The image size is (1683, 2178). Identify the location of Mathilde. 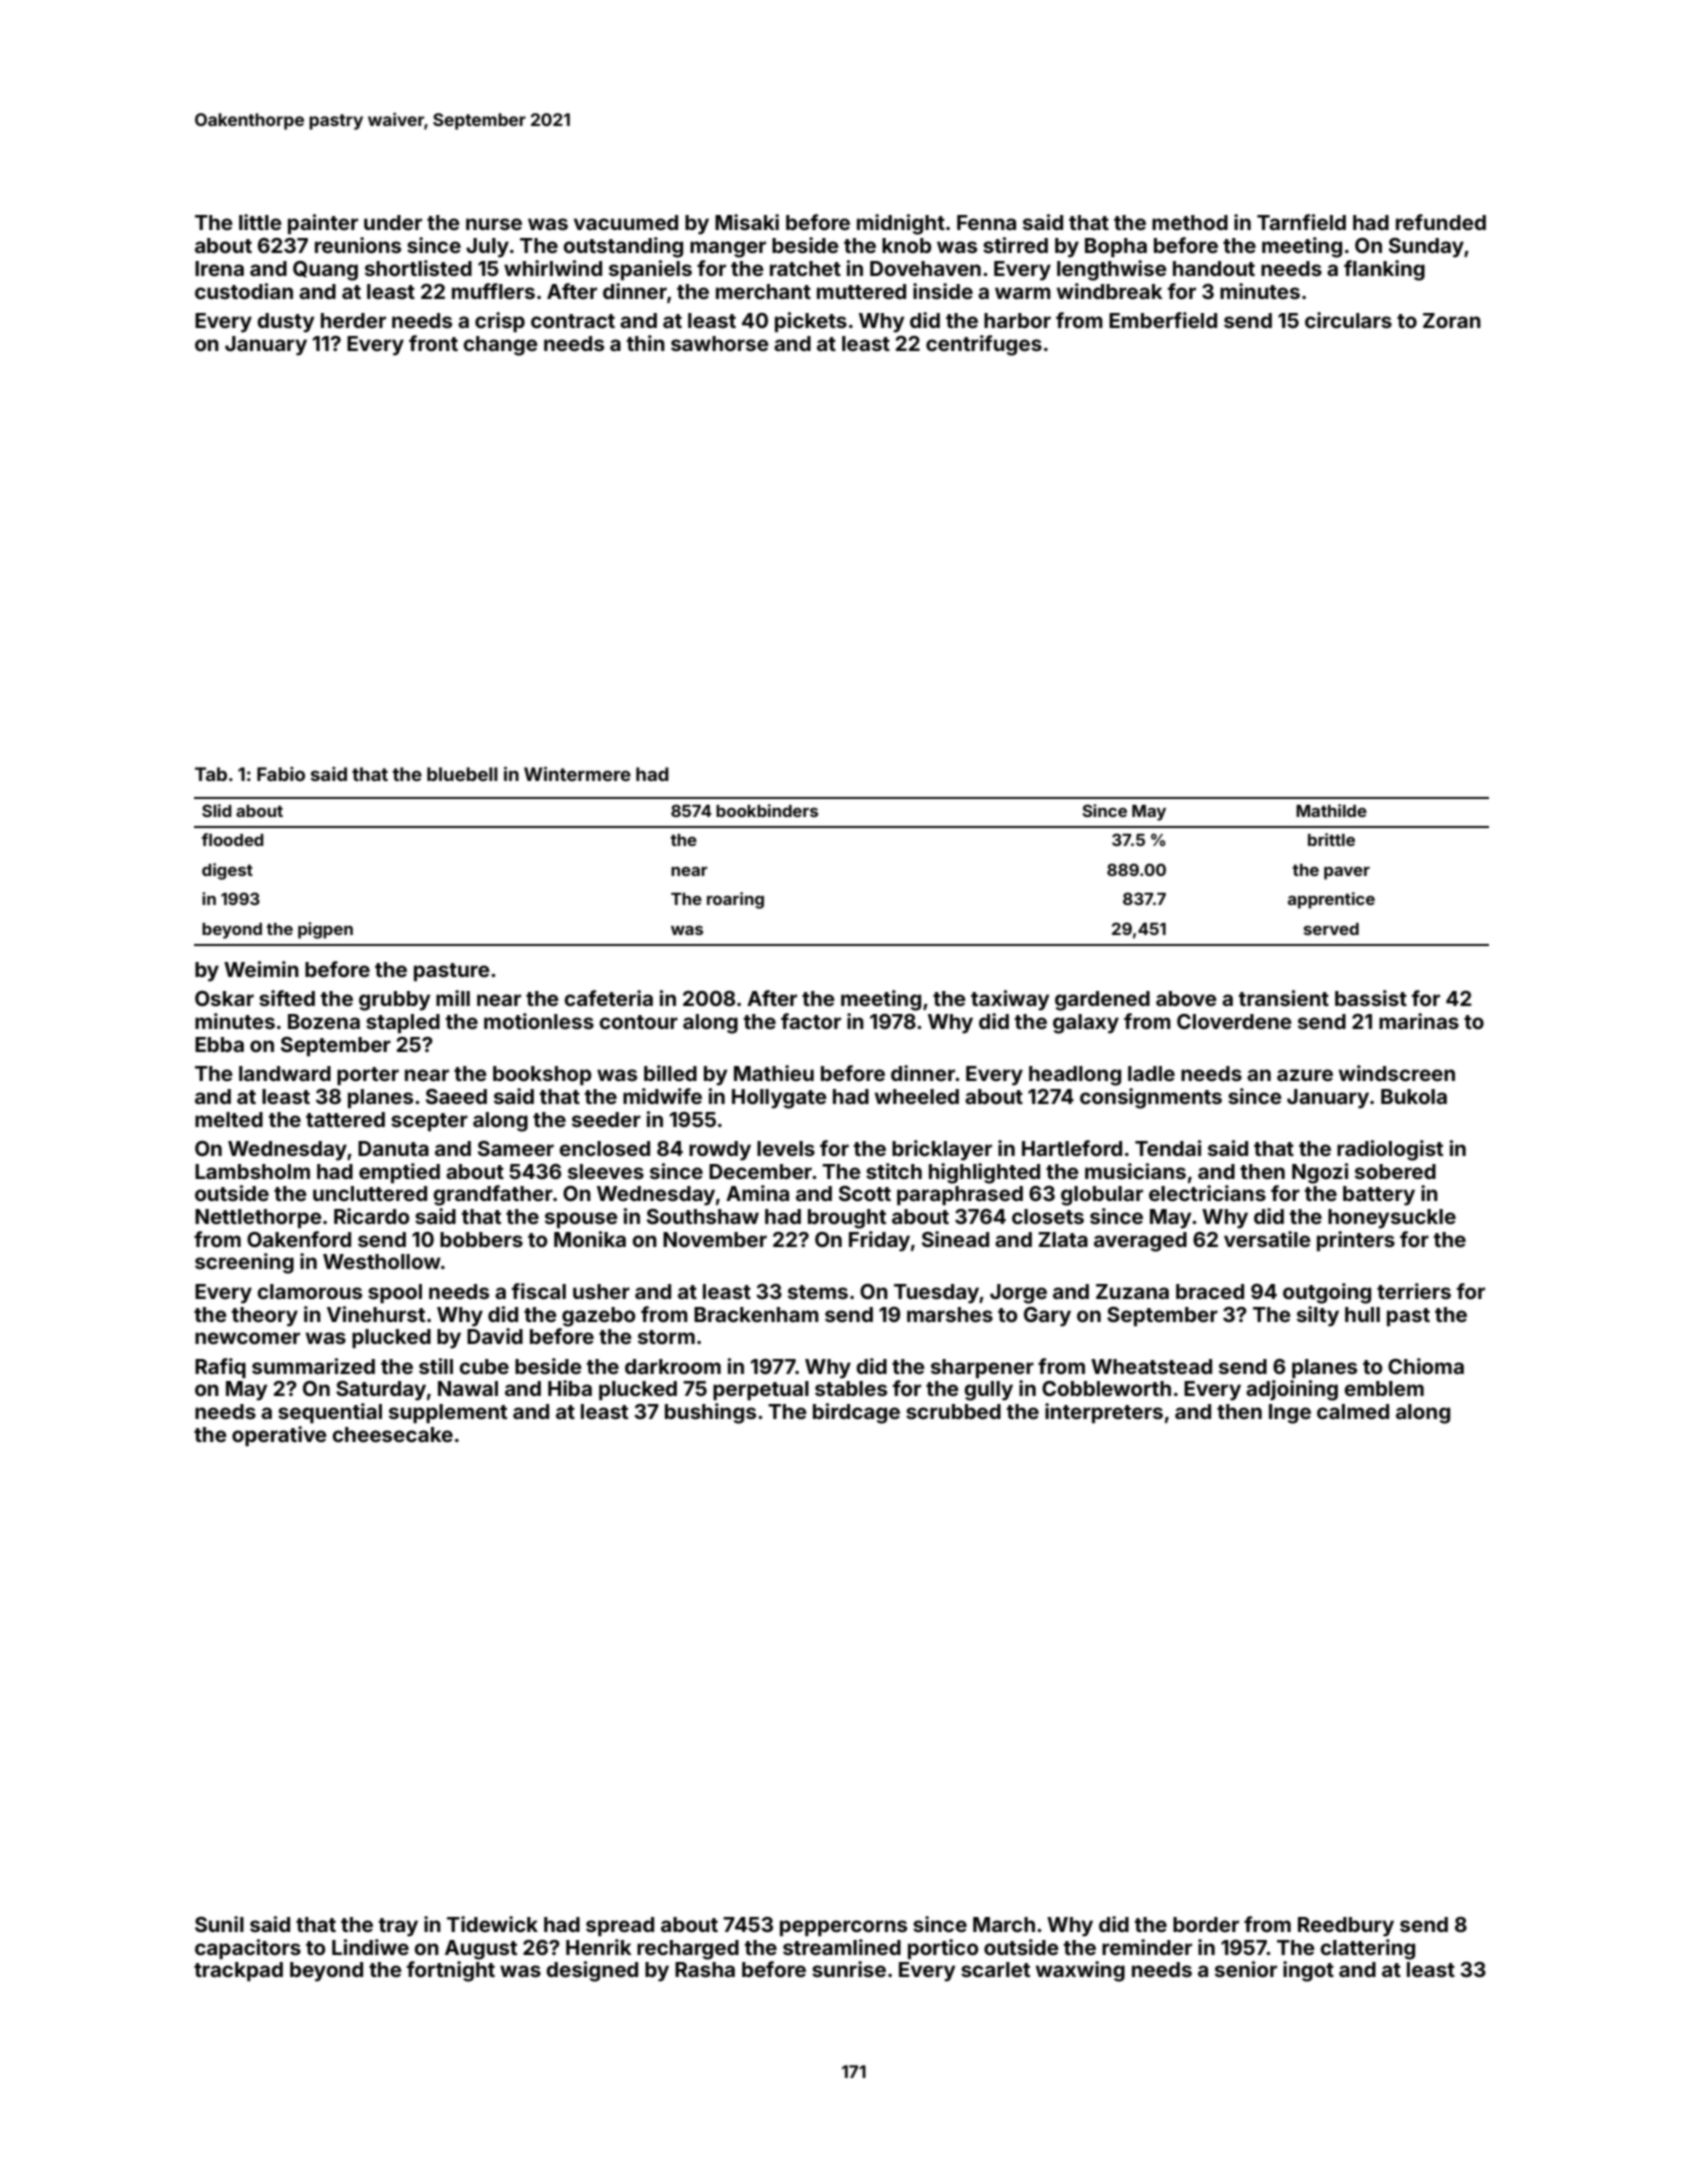
(1331, 810).
